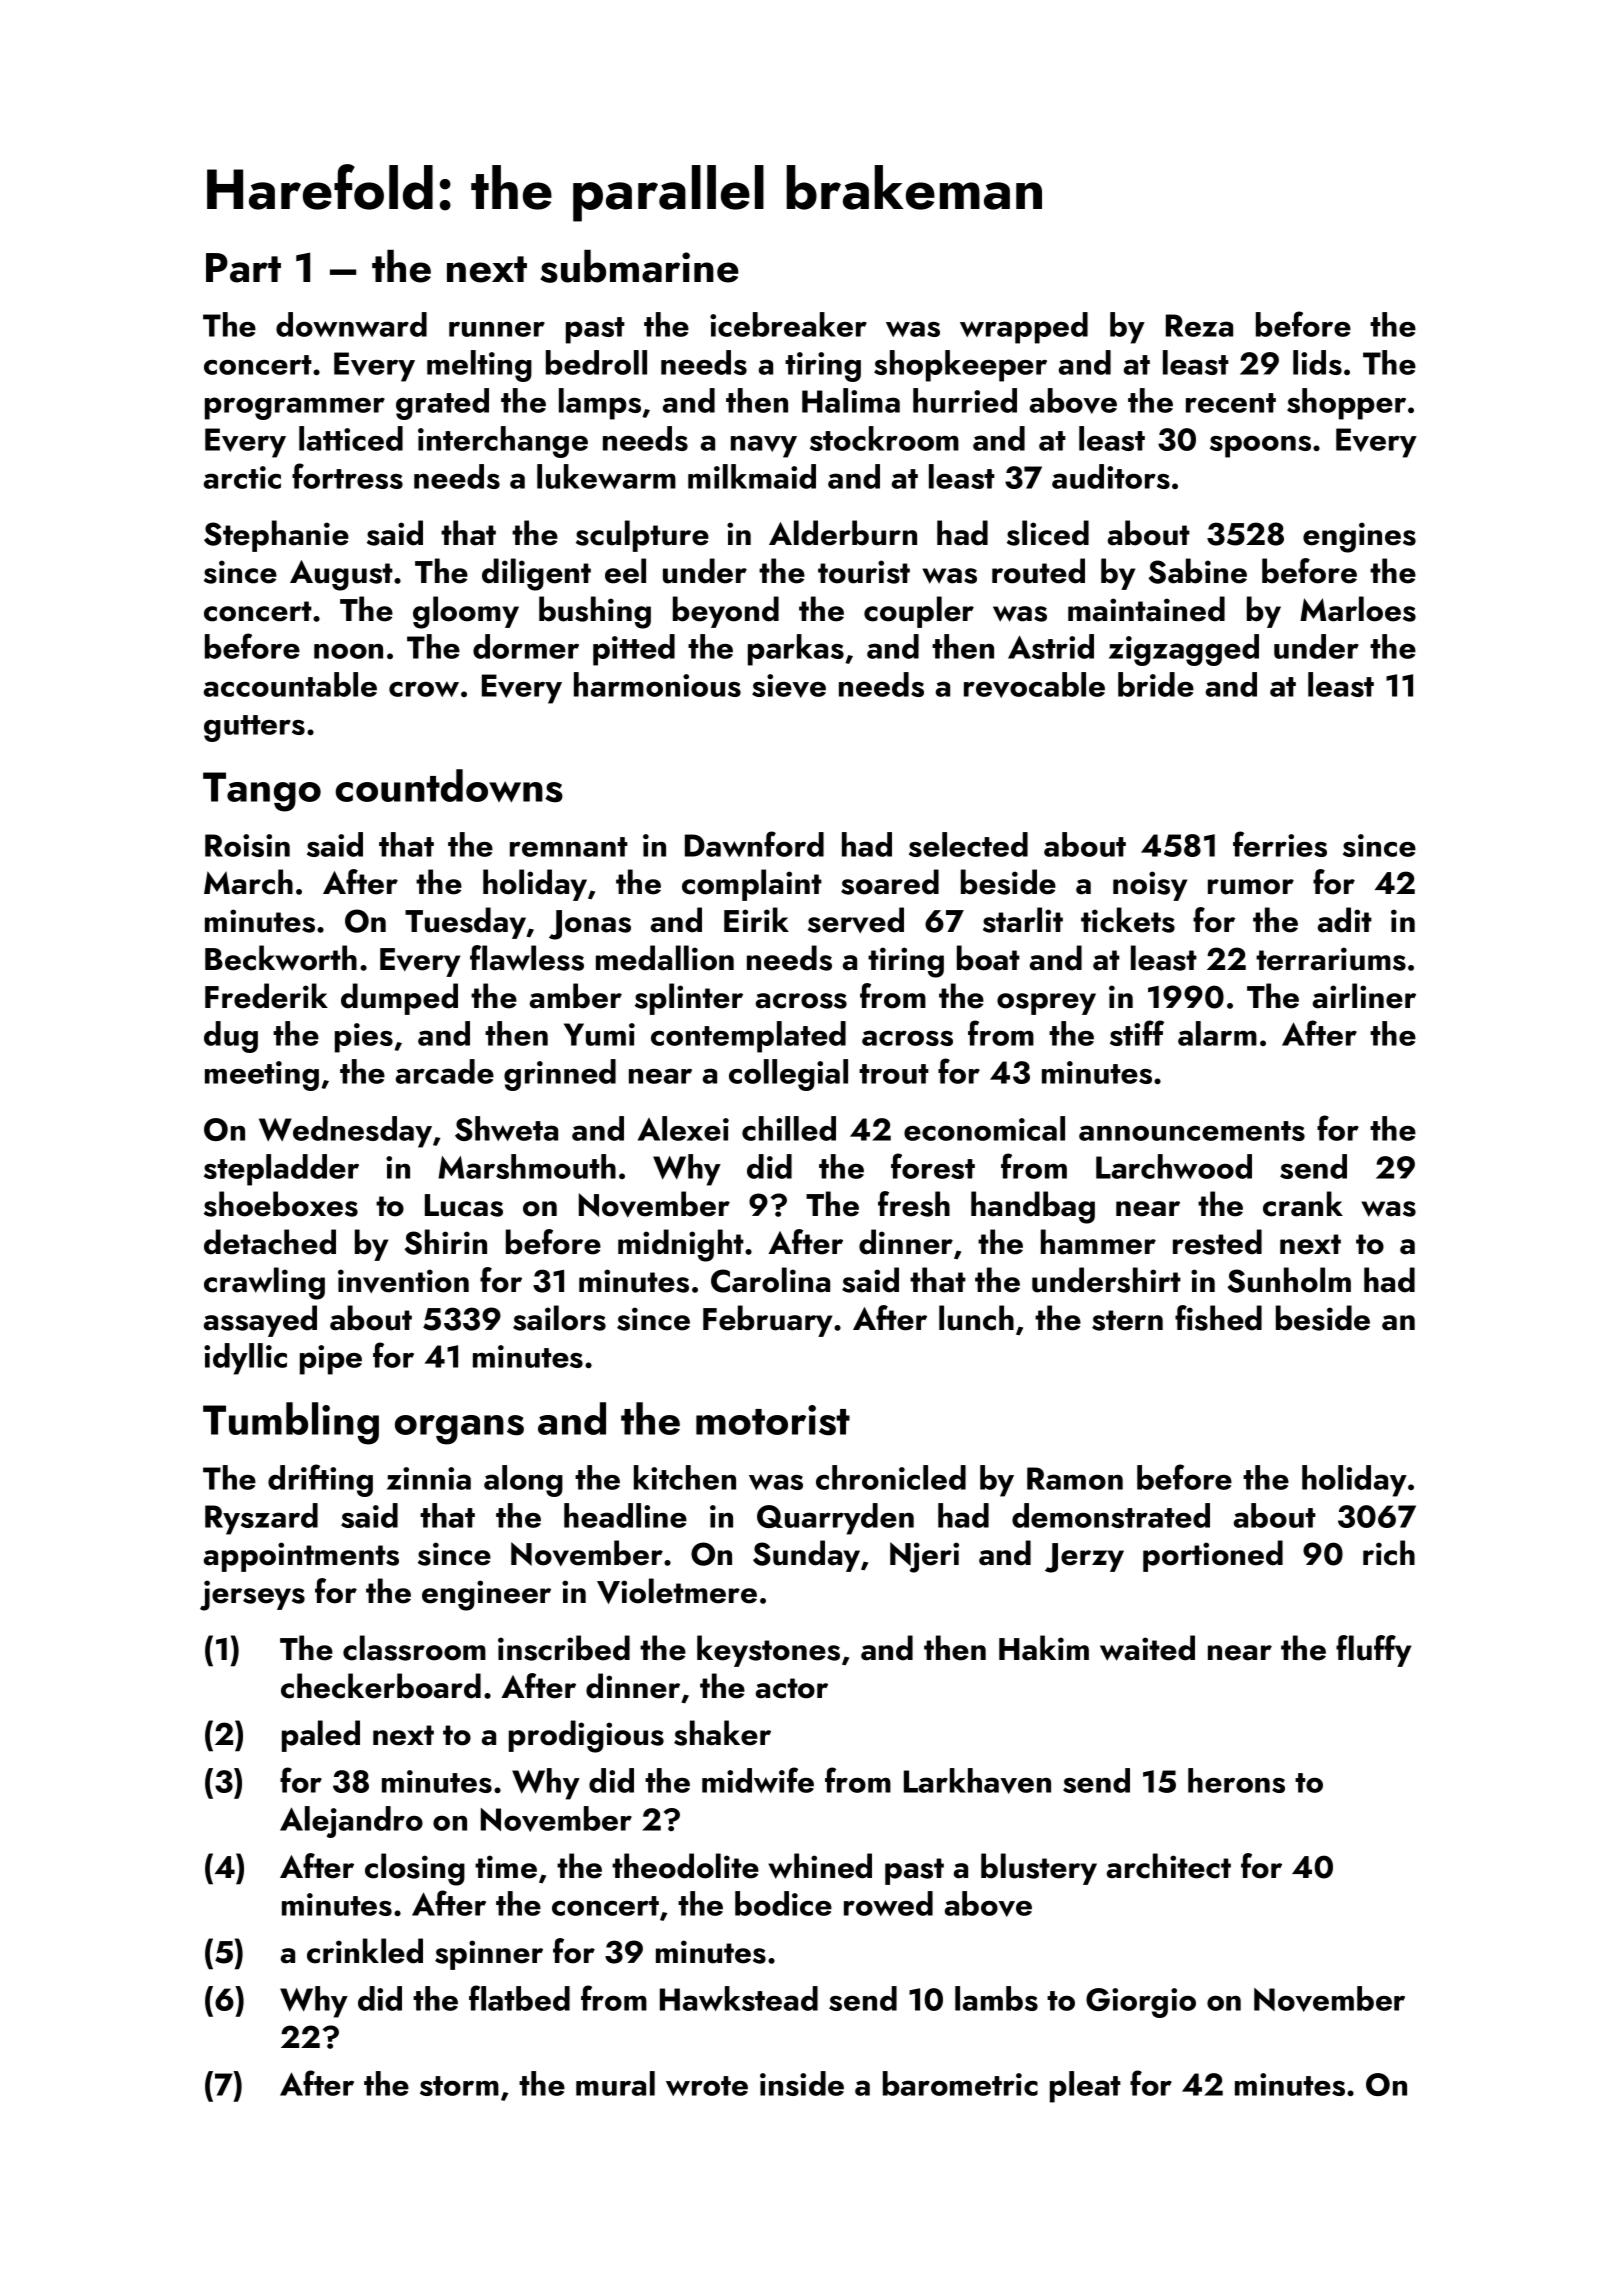  What do you see at coordinates (1169, 1866) in the screenshot?
I see `architect` at bounding box center [1169, 1866].
